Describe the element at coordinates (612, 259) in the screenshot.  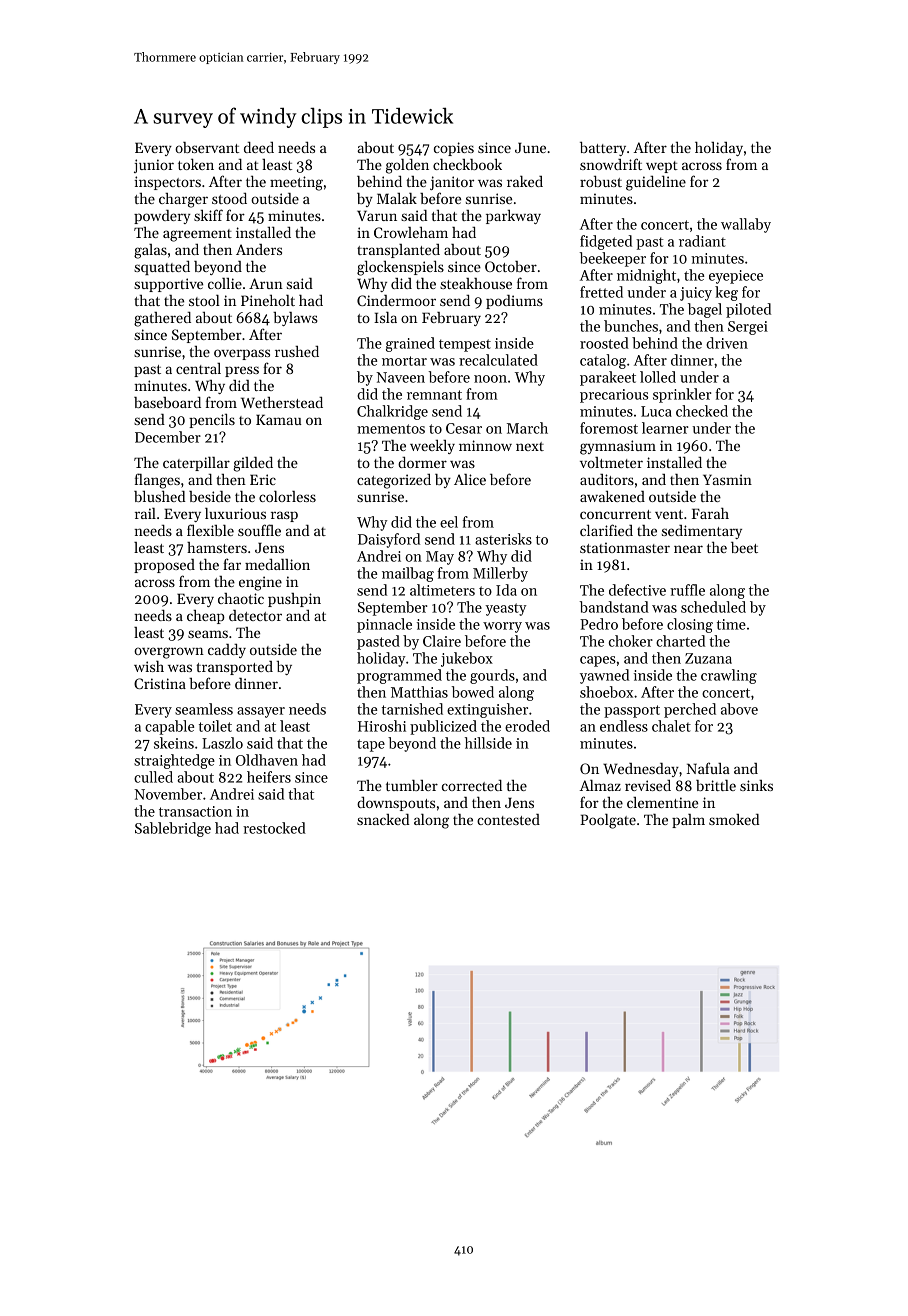
I see `beekeeper` at that location.
